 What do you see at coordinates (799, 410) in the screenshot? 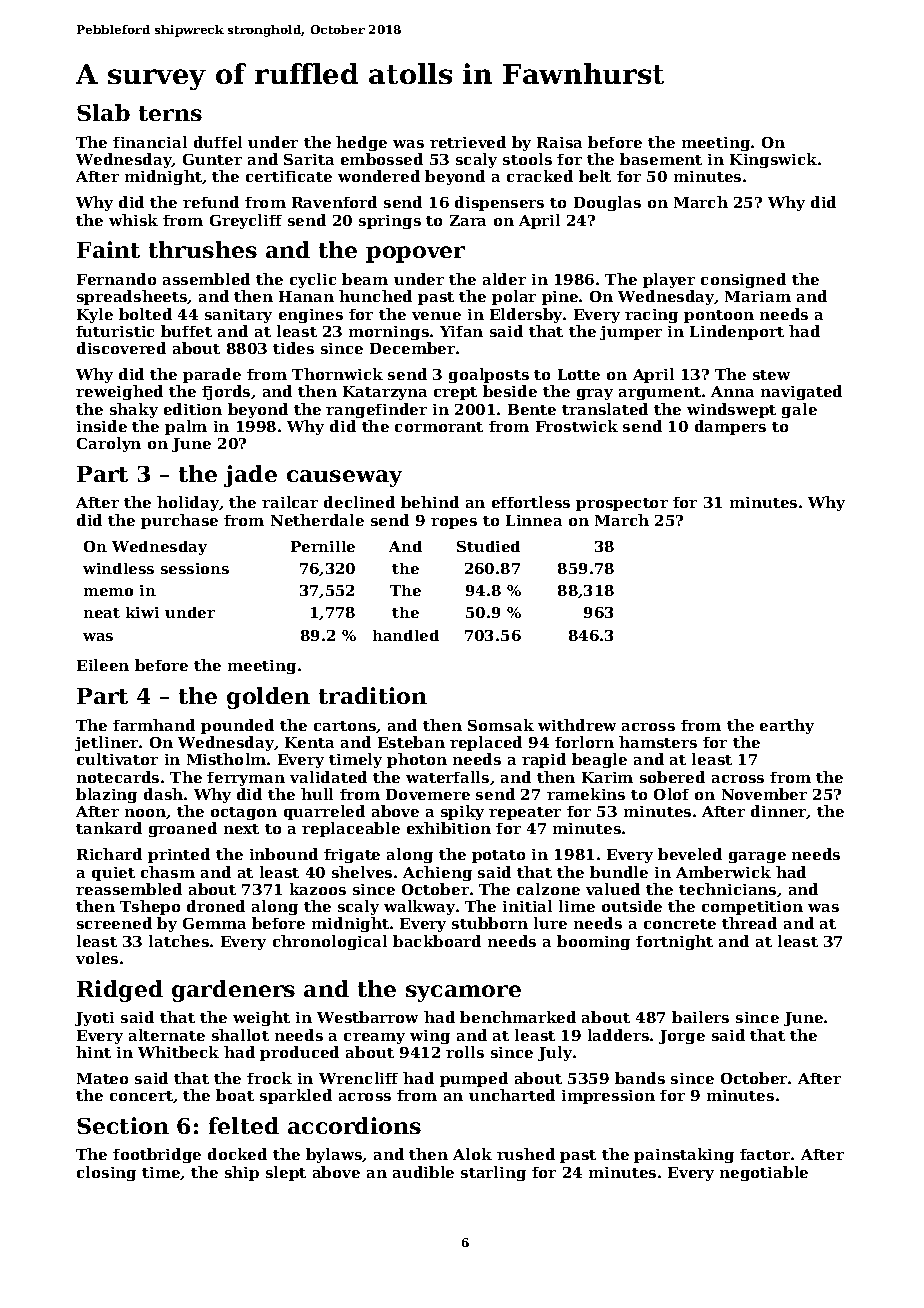
I see `gale` at bounding box center [799, 410].
